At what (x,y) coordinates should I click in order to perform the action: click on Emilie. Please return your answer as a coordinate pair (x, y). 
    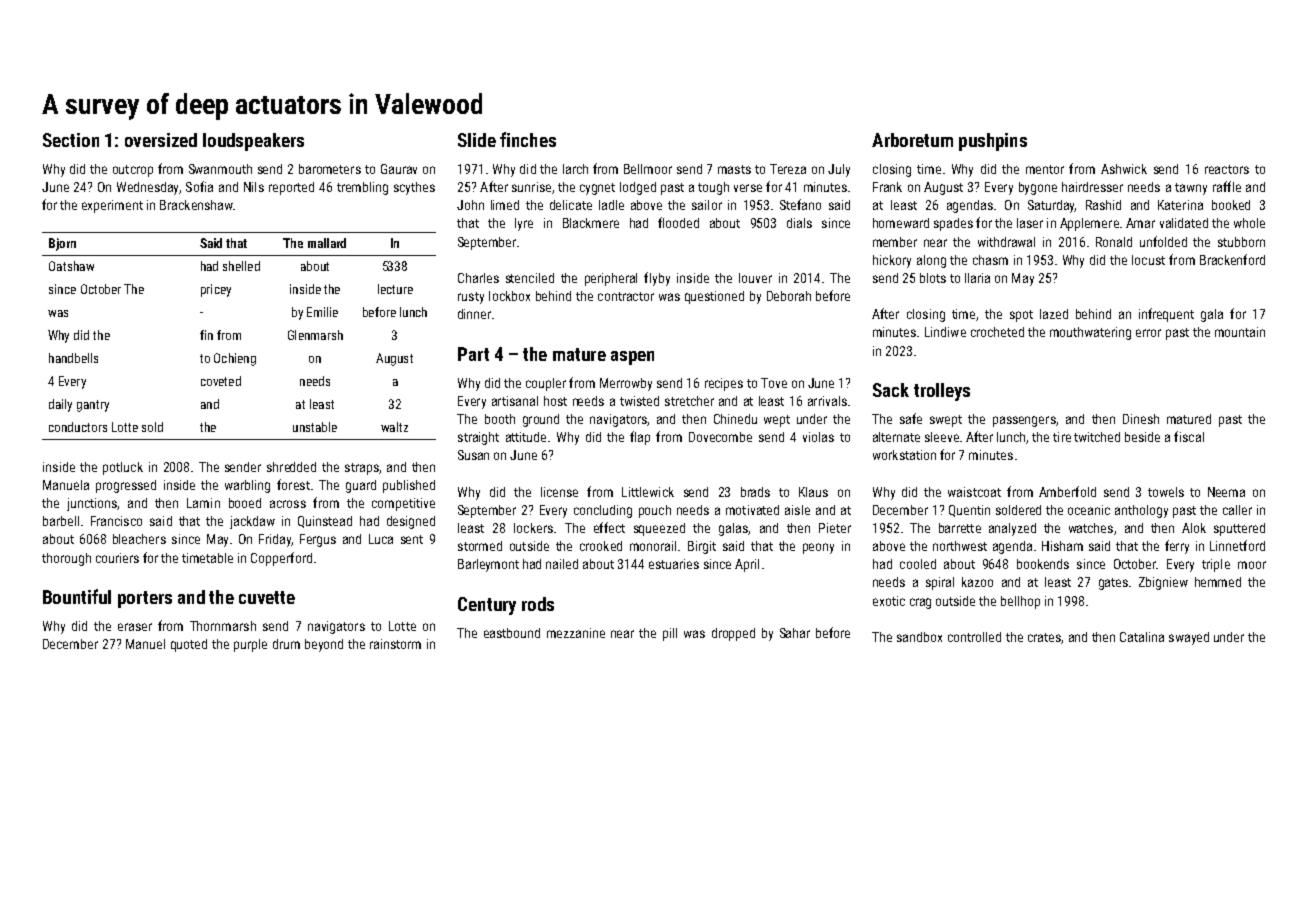
    Looking at the image, I should click on (322, 312).
